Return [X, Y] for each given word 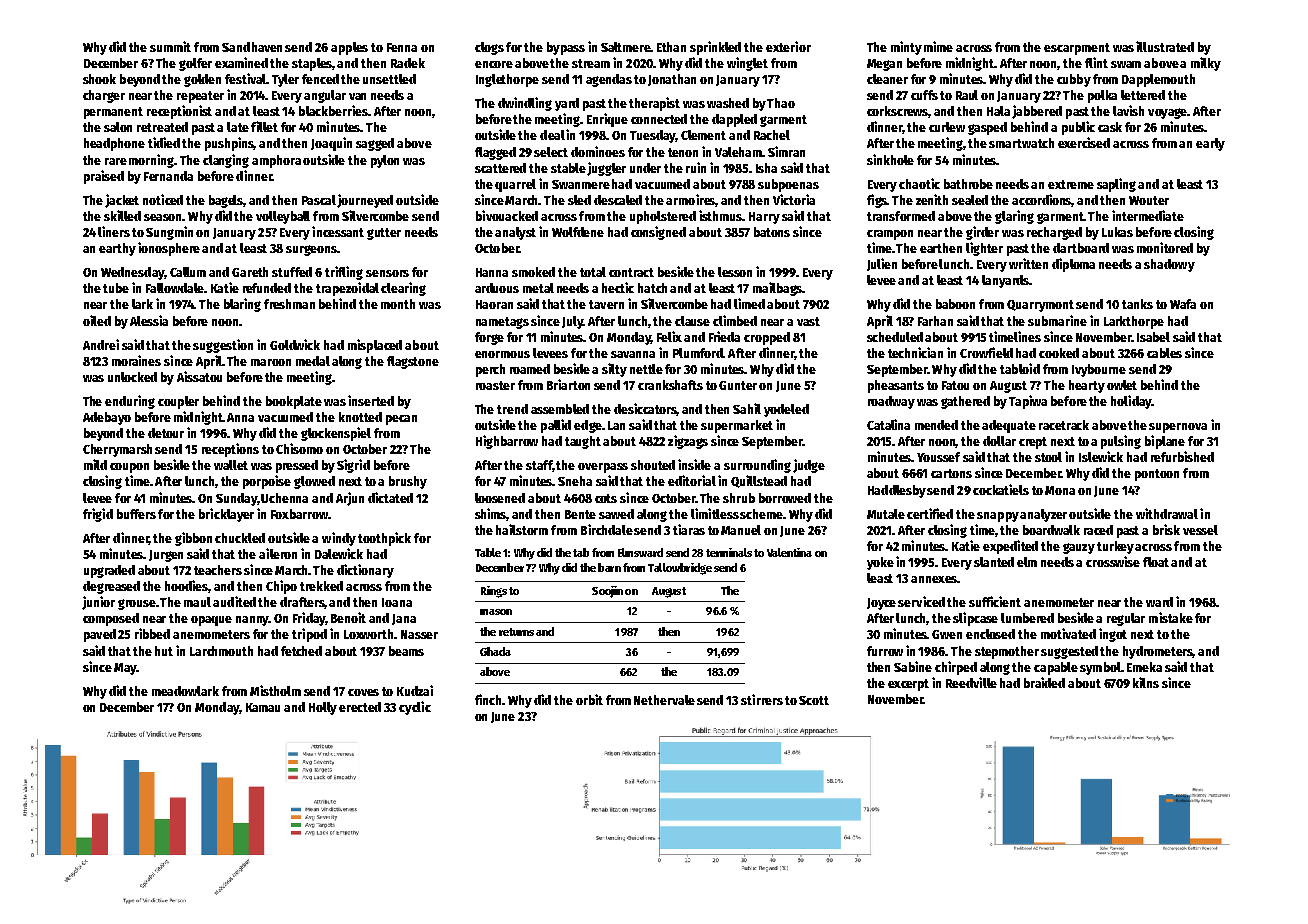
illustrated [1165, 46]
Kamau [263, 707]
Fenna [402, 47]
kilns [1146, 682]
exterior [788, 46]
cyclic [415, 708]
